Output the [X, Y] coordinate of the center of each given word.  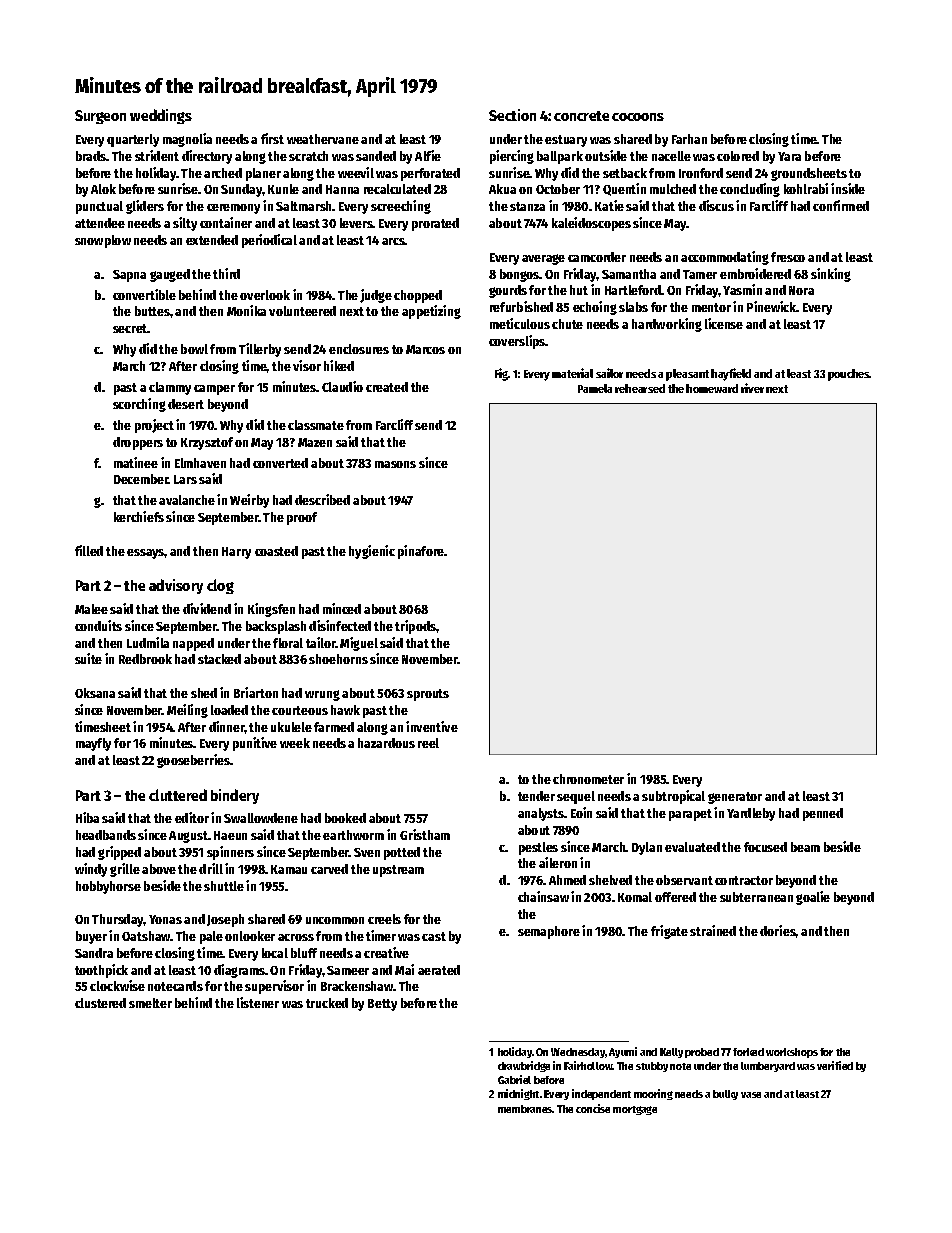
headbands [106, 835]
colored [738, 156]
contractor [744, 880]
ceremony [233, 209]
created [387, 387]
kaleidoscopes [591, 224]
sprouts [428, 695]
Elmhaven [200, 463]
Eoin [581, 812]
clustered [100, 1003]
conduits [98, 625]
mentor [711, 307]
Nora [801, 290]
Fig [501, 374]
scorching [139, 405]
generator [735, 798]
